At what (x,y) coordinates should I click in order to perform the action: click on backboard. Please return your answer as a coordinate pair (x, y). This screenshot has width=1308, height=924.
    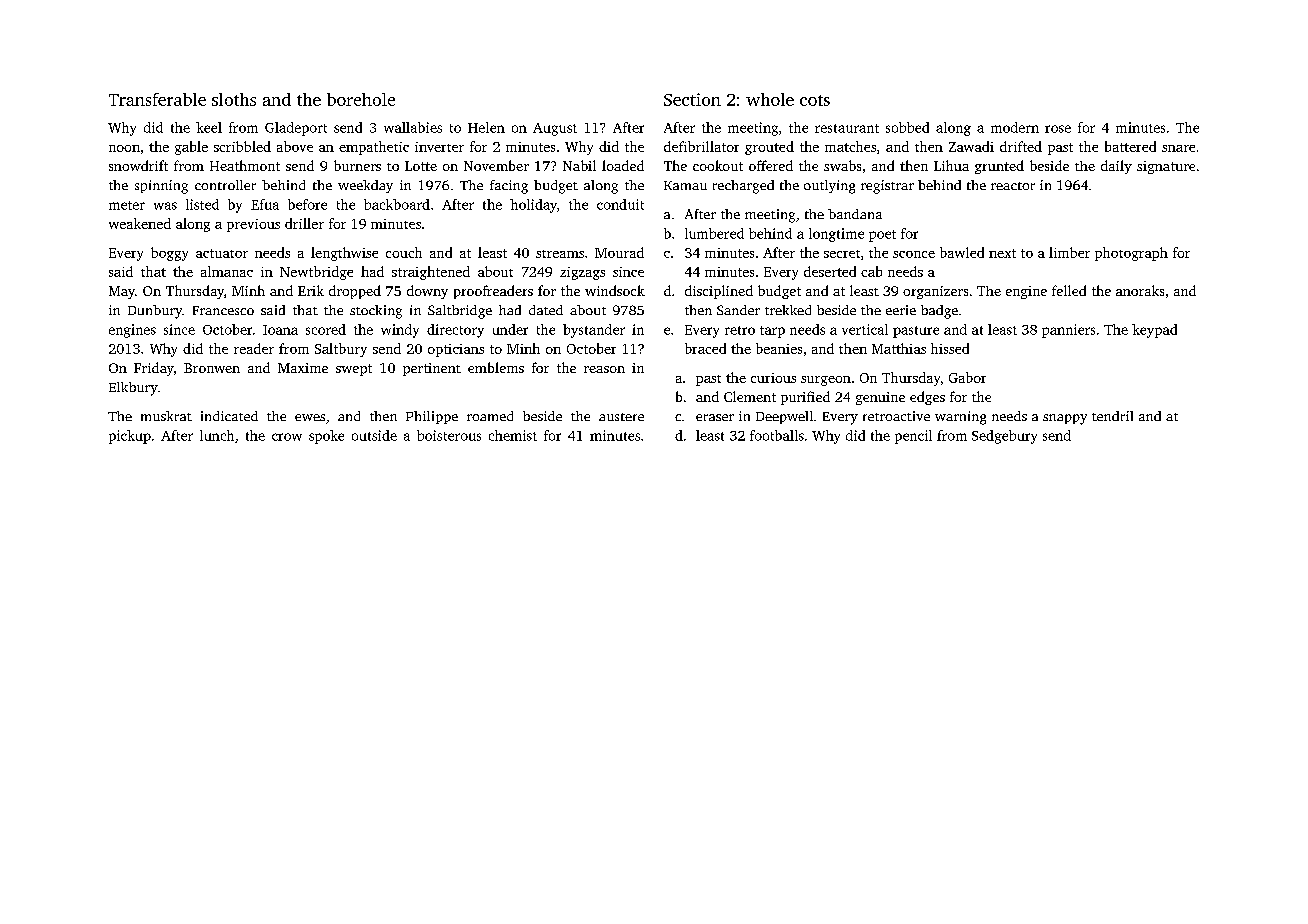
    Looking at the image, I should click on (397, 204).
